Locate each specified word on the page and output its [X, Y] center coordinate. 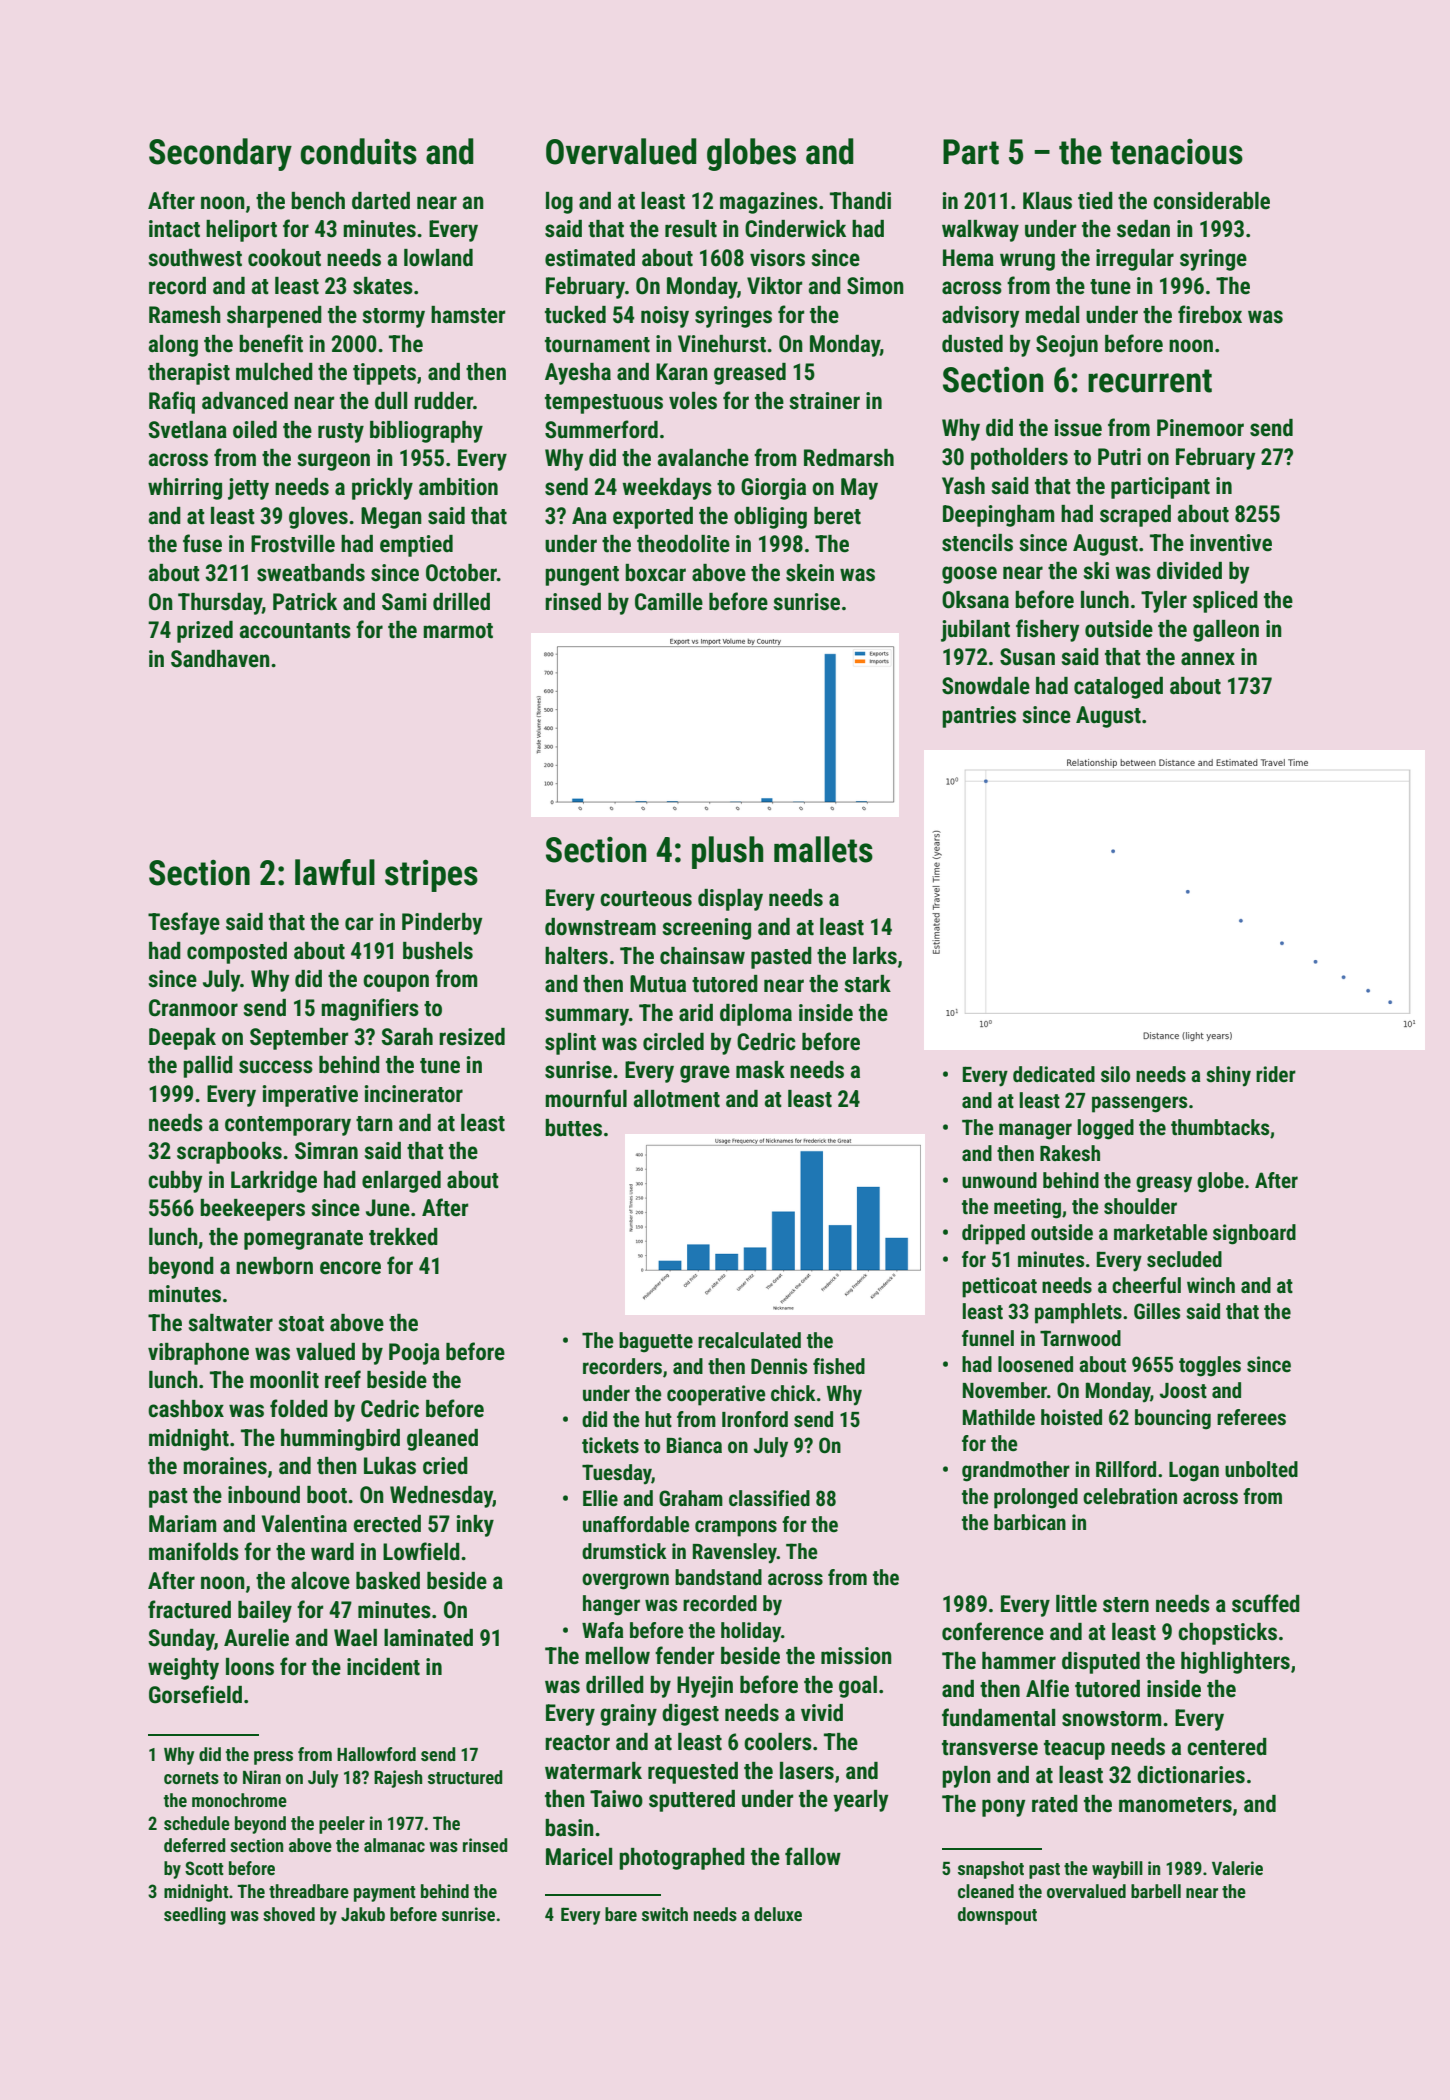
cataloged [1118, 688]
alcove [320, 1581]
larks [875, 956]
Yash [963, 486]
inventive [1231, 543]
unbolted [1261, 1469]
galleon [1226, 631]
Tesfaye [184, 923]
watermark [593, 1771]
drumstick [624, 1551]
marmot [458, 631]
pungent [582, 576]
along [173, 346]
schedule [197, 1823]
